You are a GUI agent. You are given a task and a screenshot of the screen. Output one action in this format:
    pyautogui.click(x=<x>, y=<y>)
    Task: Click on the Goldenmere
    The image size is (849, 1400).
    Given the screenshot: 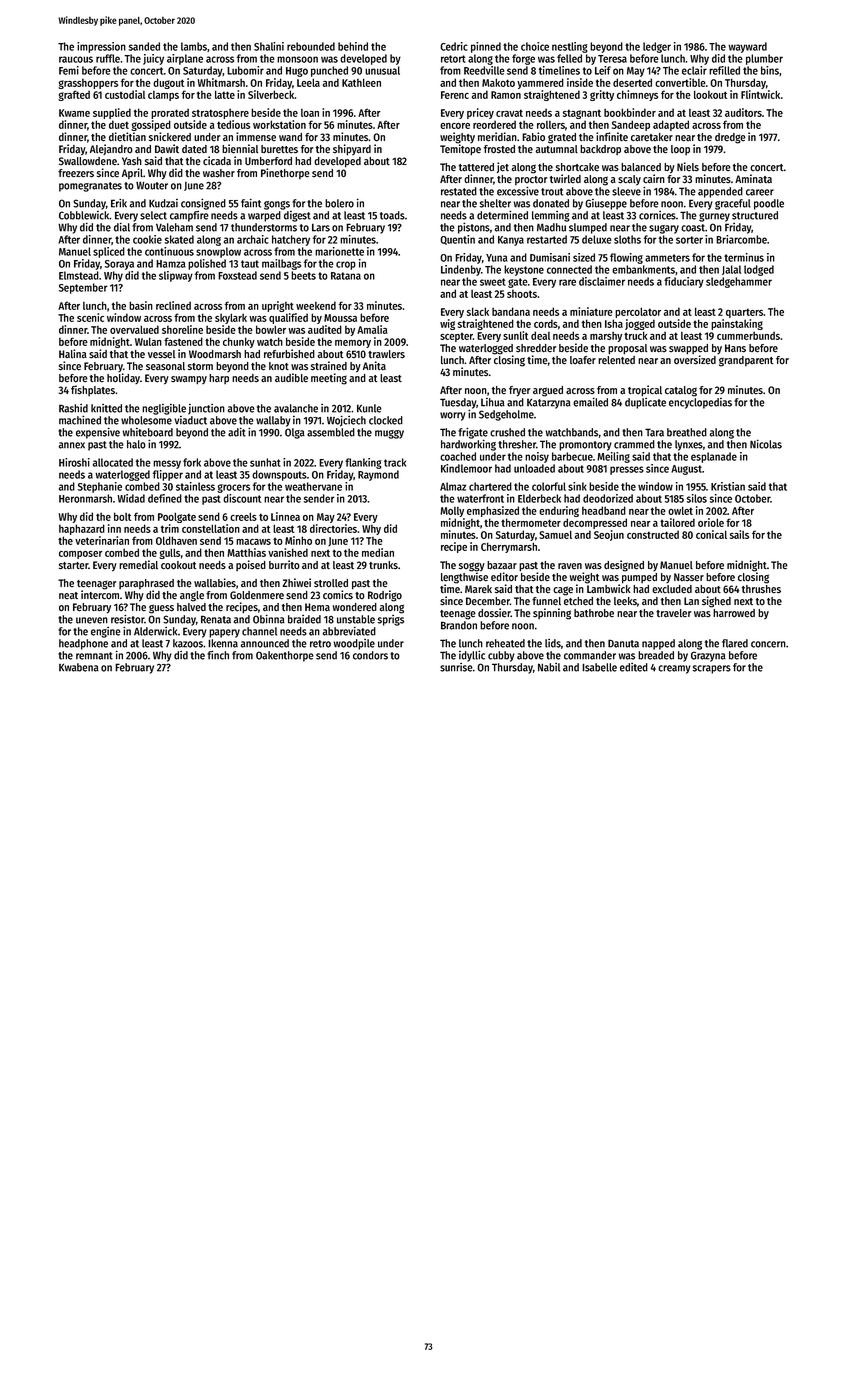 What is the action you would take?
    pyautogui.click(x=257, y=595)
